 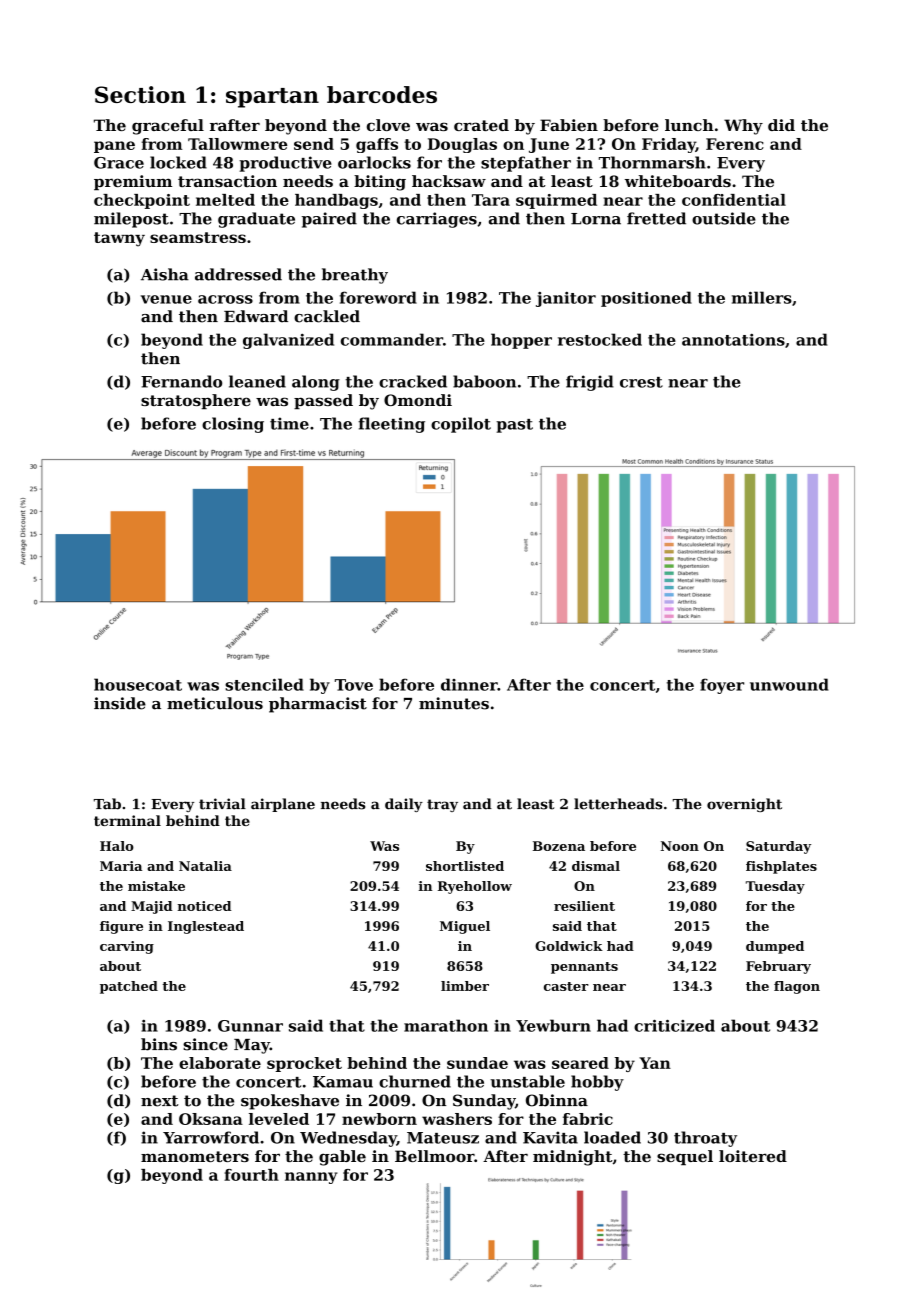 What do you see at coordinates (600, 339) in the screenshot?
I see `restocked` at bounding box center [600, 339].
